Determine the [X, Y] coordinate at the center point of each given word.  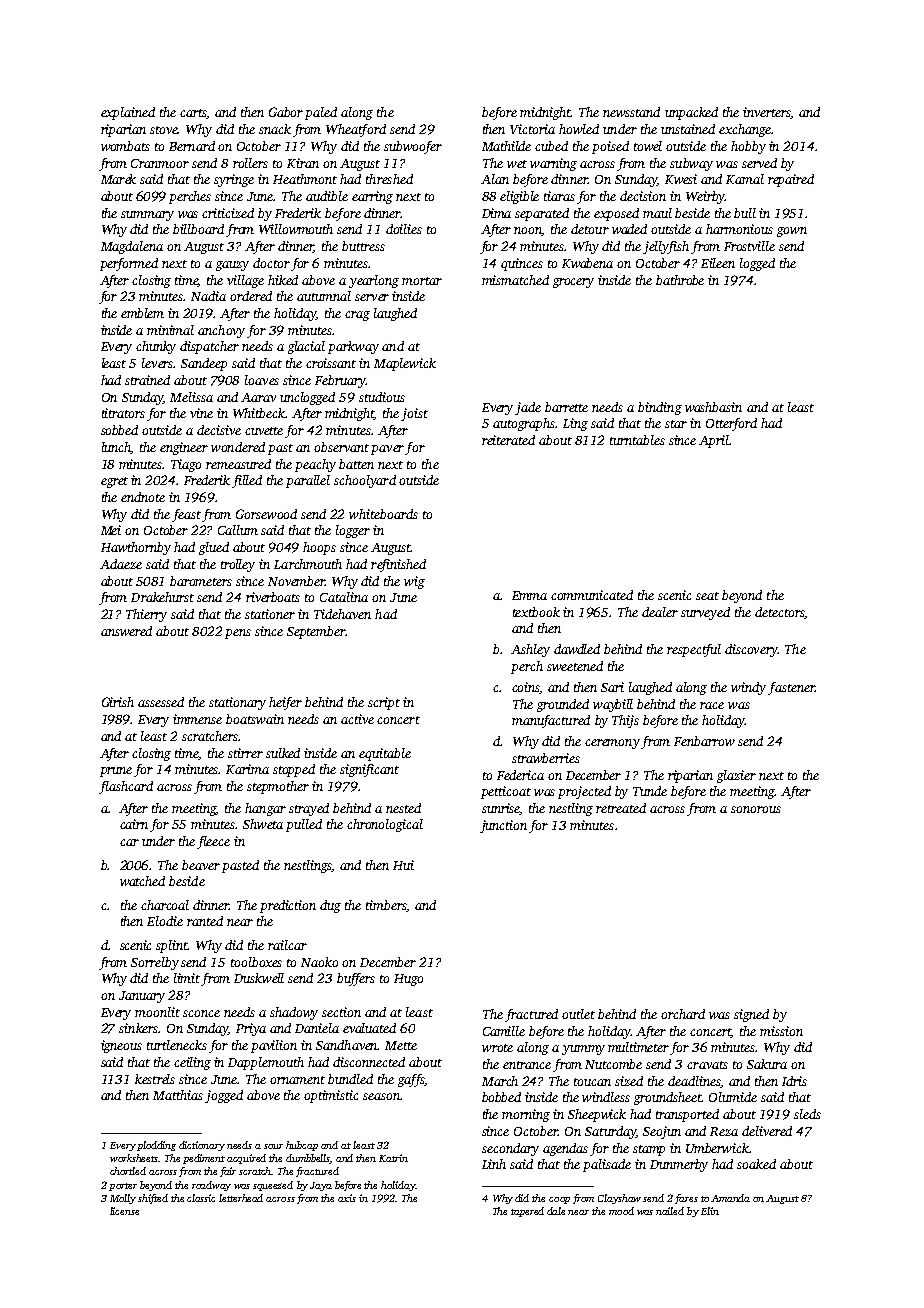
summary [147, 216]
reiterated [508, 440]
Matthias [178, 1095]
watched [142, 881]
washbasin [713, 407]
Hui [403, 865]
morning [526, 1115]
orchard [683, 1014]
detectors [779, 612]
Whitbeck [259, 413]
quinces [522, 264]
